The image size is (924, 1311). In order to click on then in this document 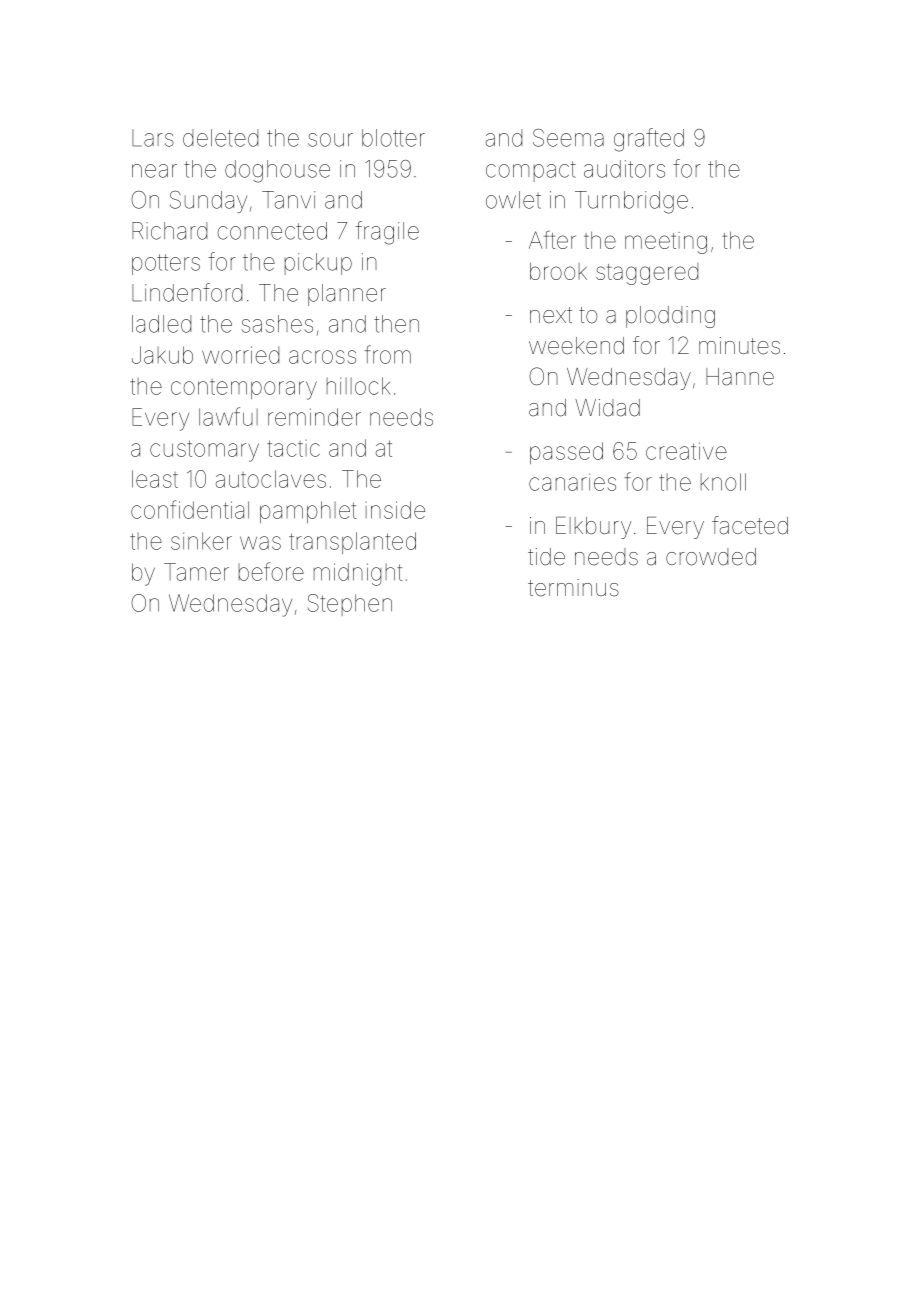, I will do `click(396, 324)`.
